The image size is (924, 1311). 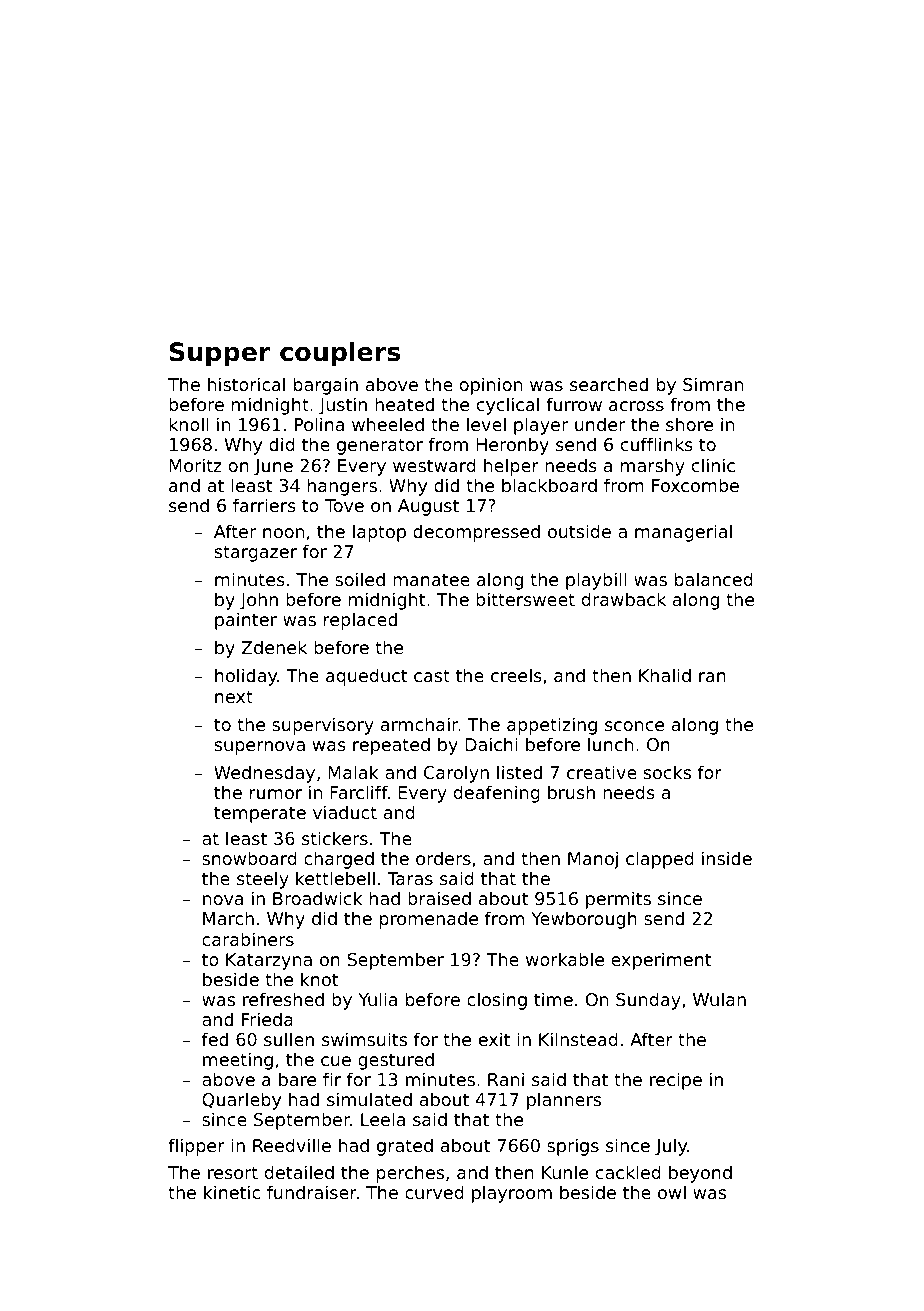 What do you see at coordinates (246, 677) in the screenshot?
I see `holiday` at bounding box center [246, 677].
